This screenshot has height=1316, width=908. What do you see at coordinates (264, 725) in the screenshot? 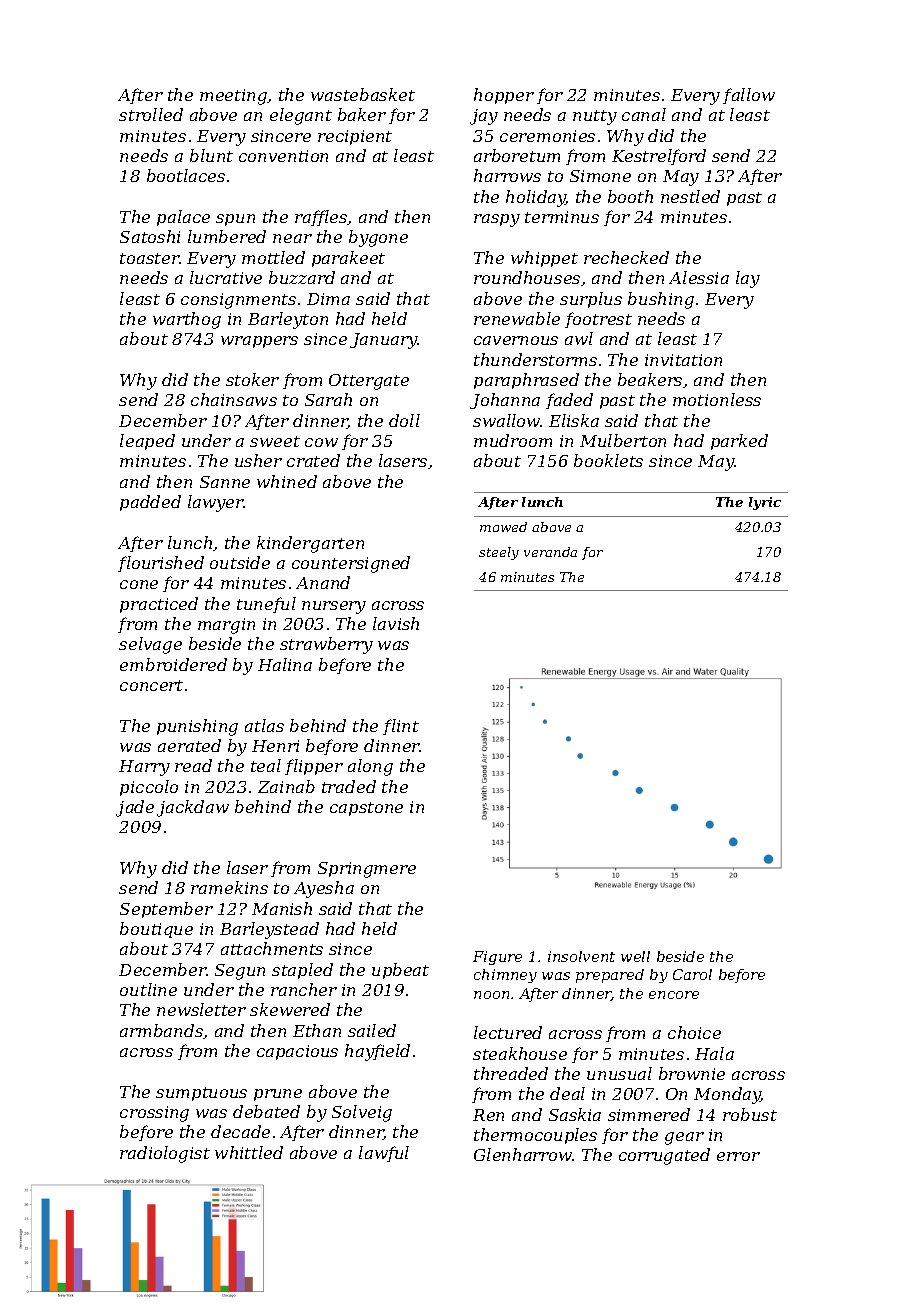
I see `atlas` at bounding box center [264, 725].
